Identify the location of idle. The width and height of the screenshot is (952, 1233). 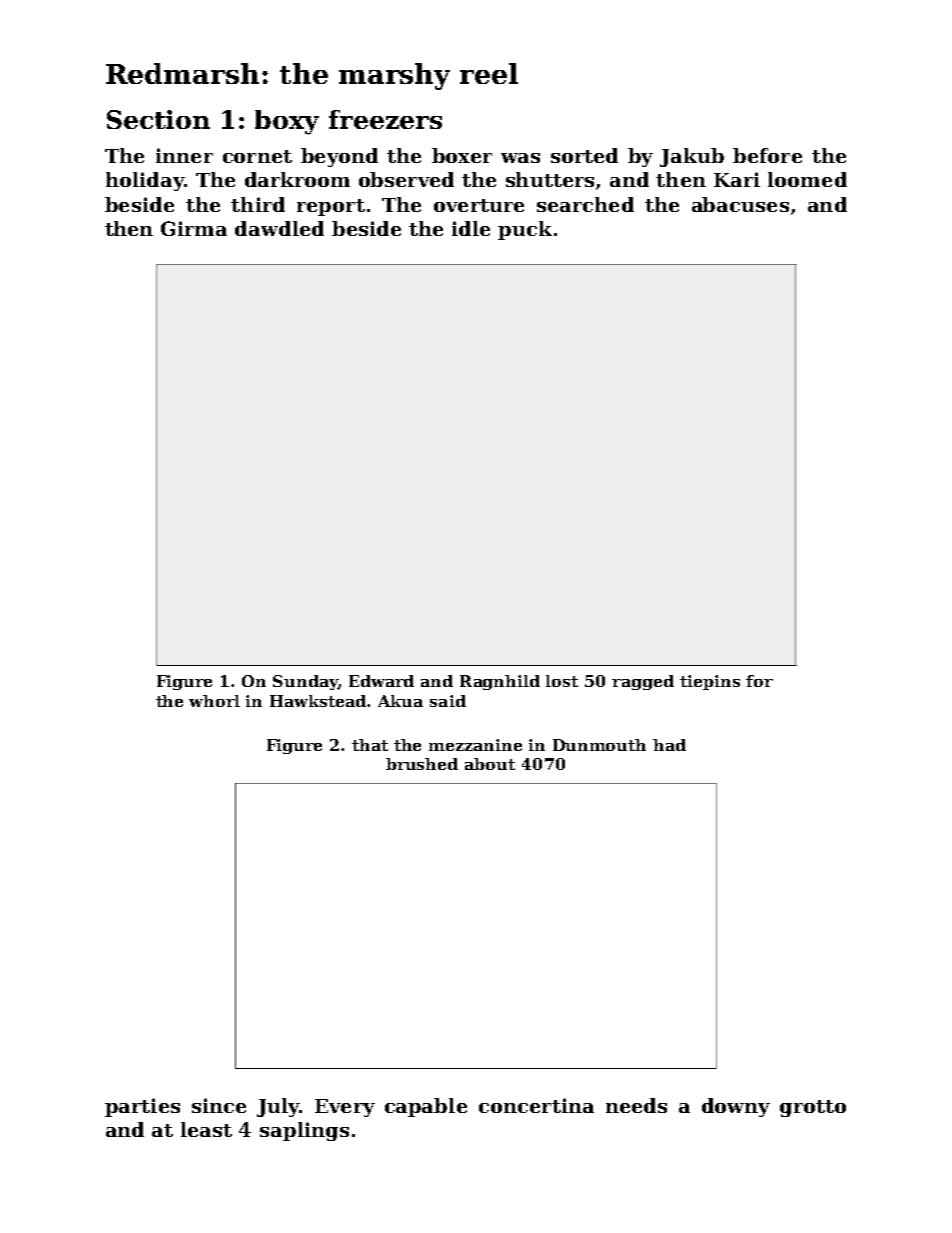
(471, 228).
